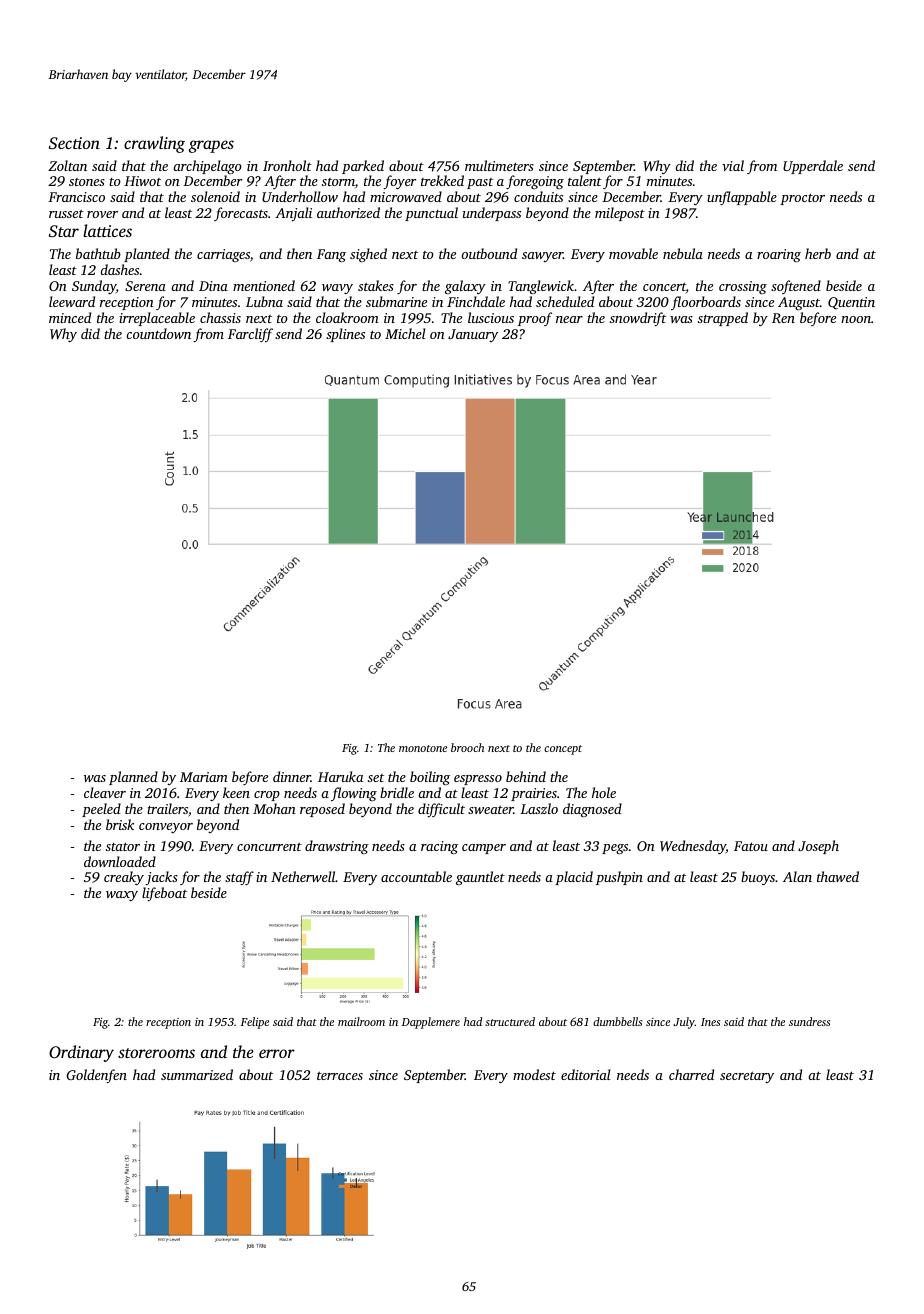 This screenshot has width=924, height=1314. What do you see at coordinates (70, 317) in the screenshot?
I see `minced` at bounding box center [70, 317].
